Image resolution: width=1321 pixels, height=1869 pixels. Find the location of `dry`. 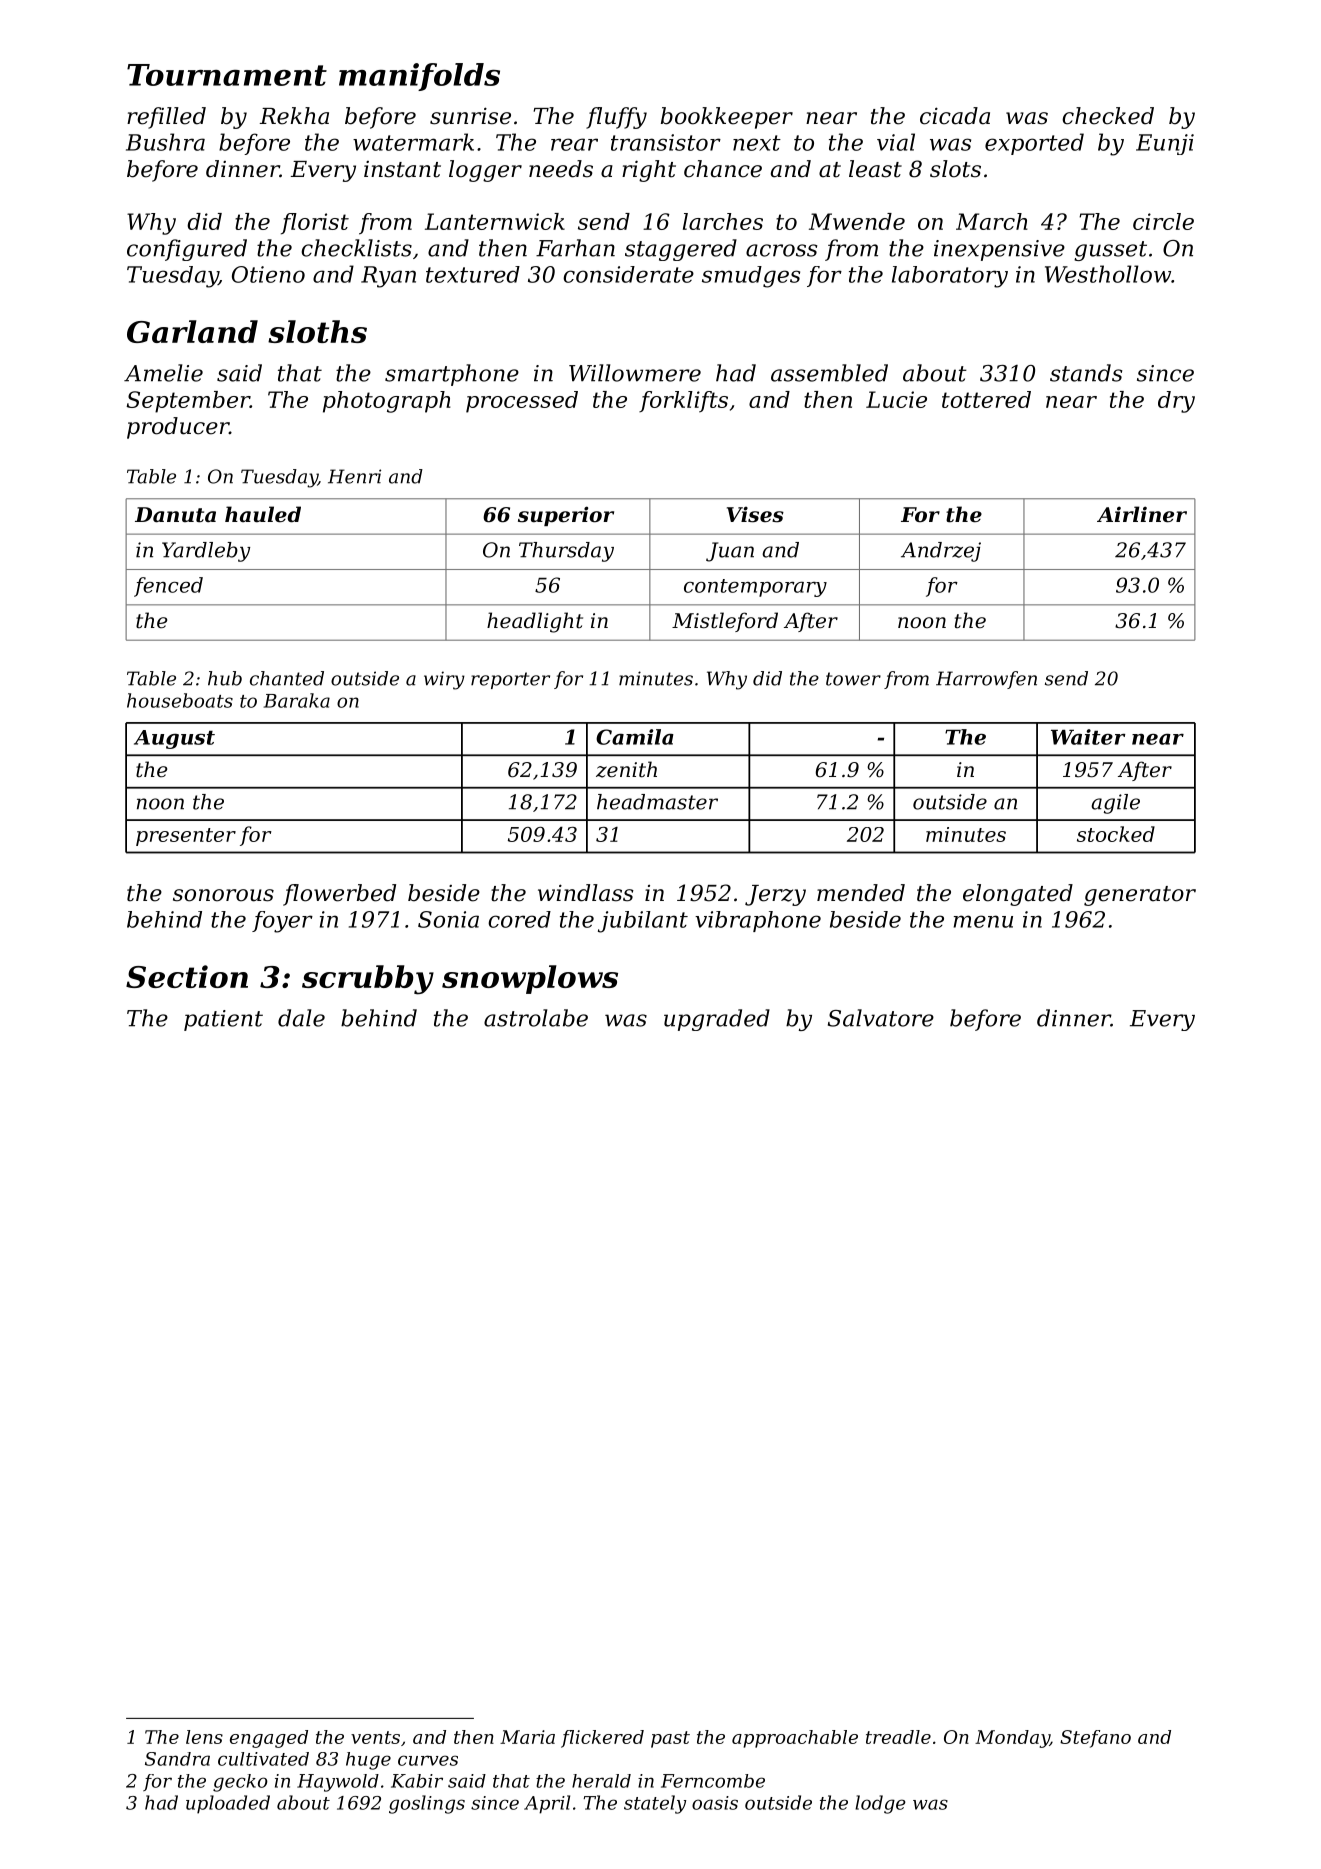

dry is located at coordinates (1176, 402).
